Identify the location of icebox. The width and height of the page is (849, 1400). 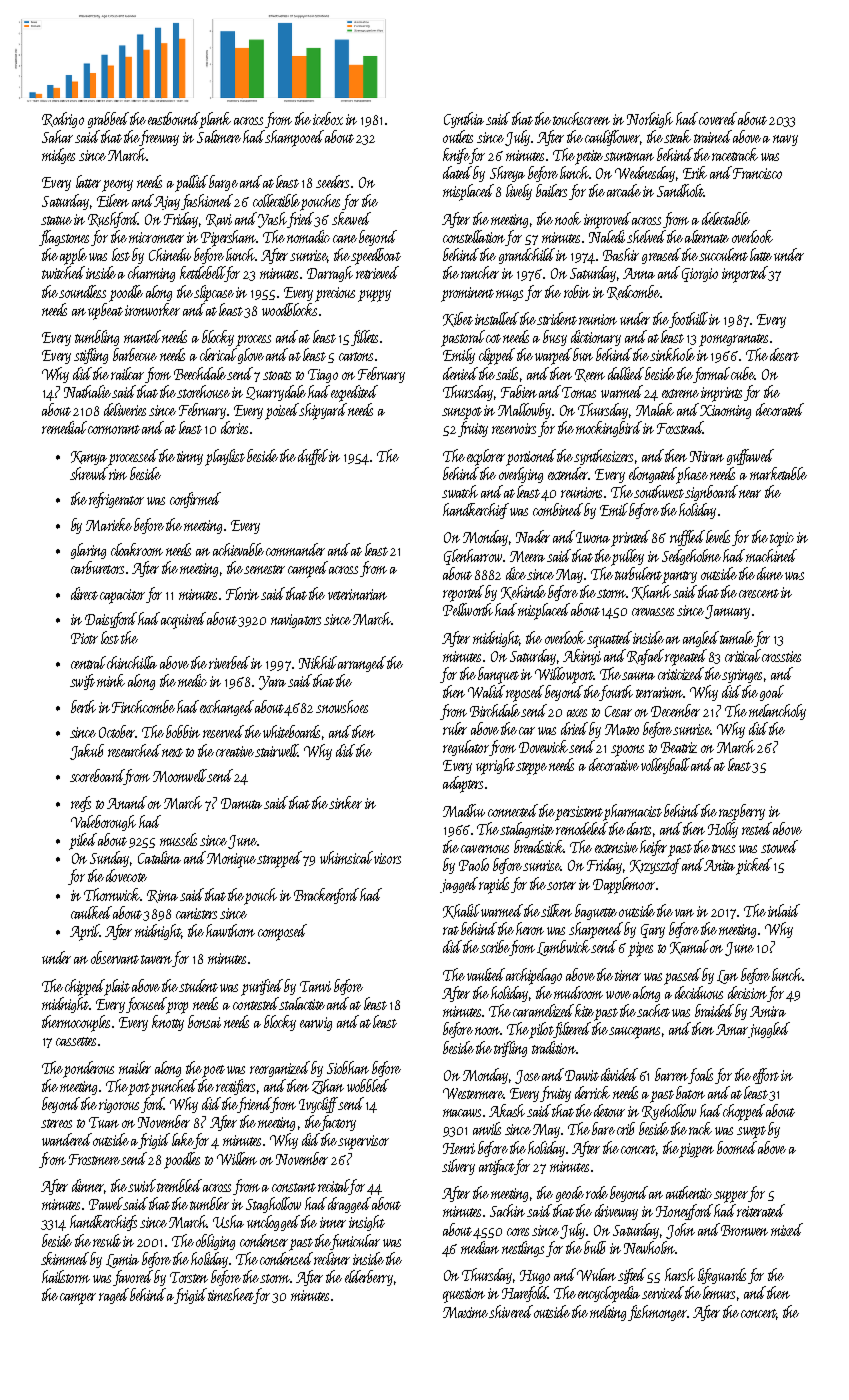
(328, 118).
